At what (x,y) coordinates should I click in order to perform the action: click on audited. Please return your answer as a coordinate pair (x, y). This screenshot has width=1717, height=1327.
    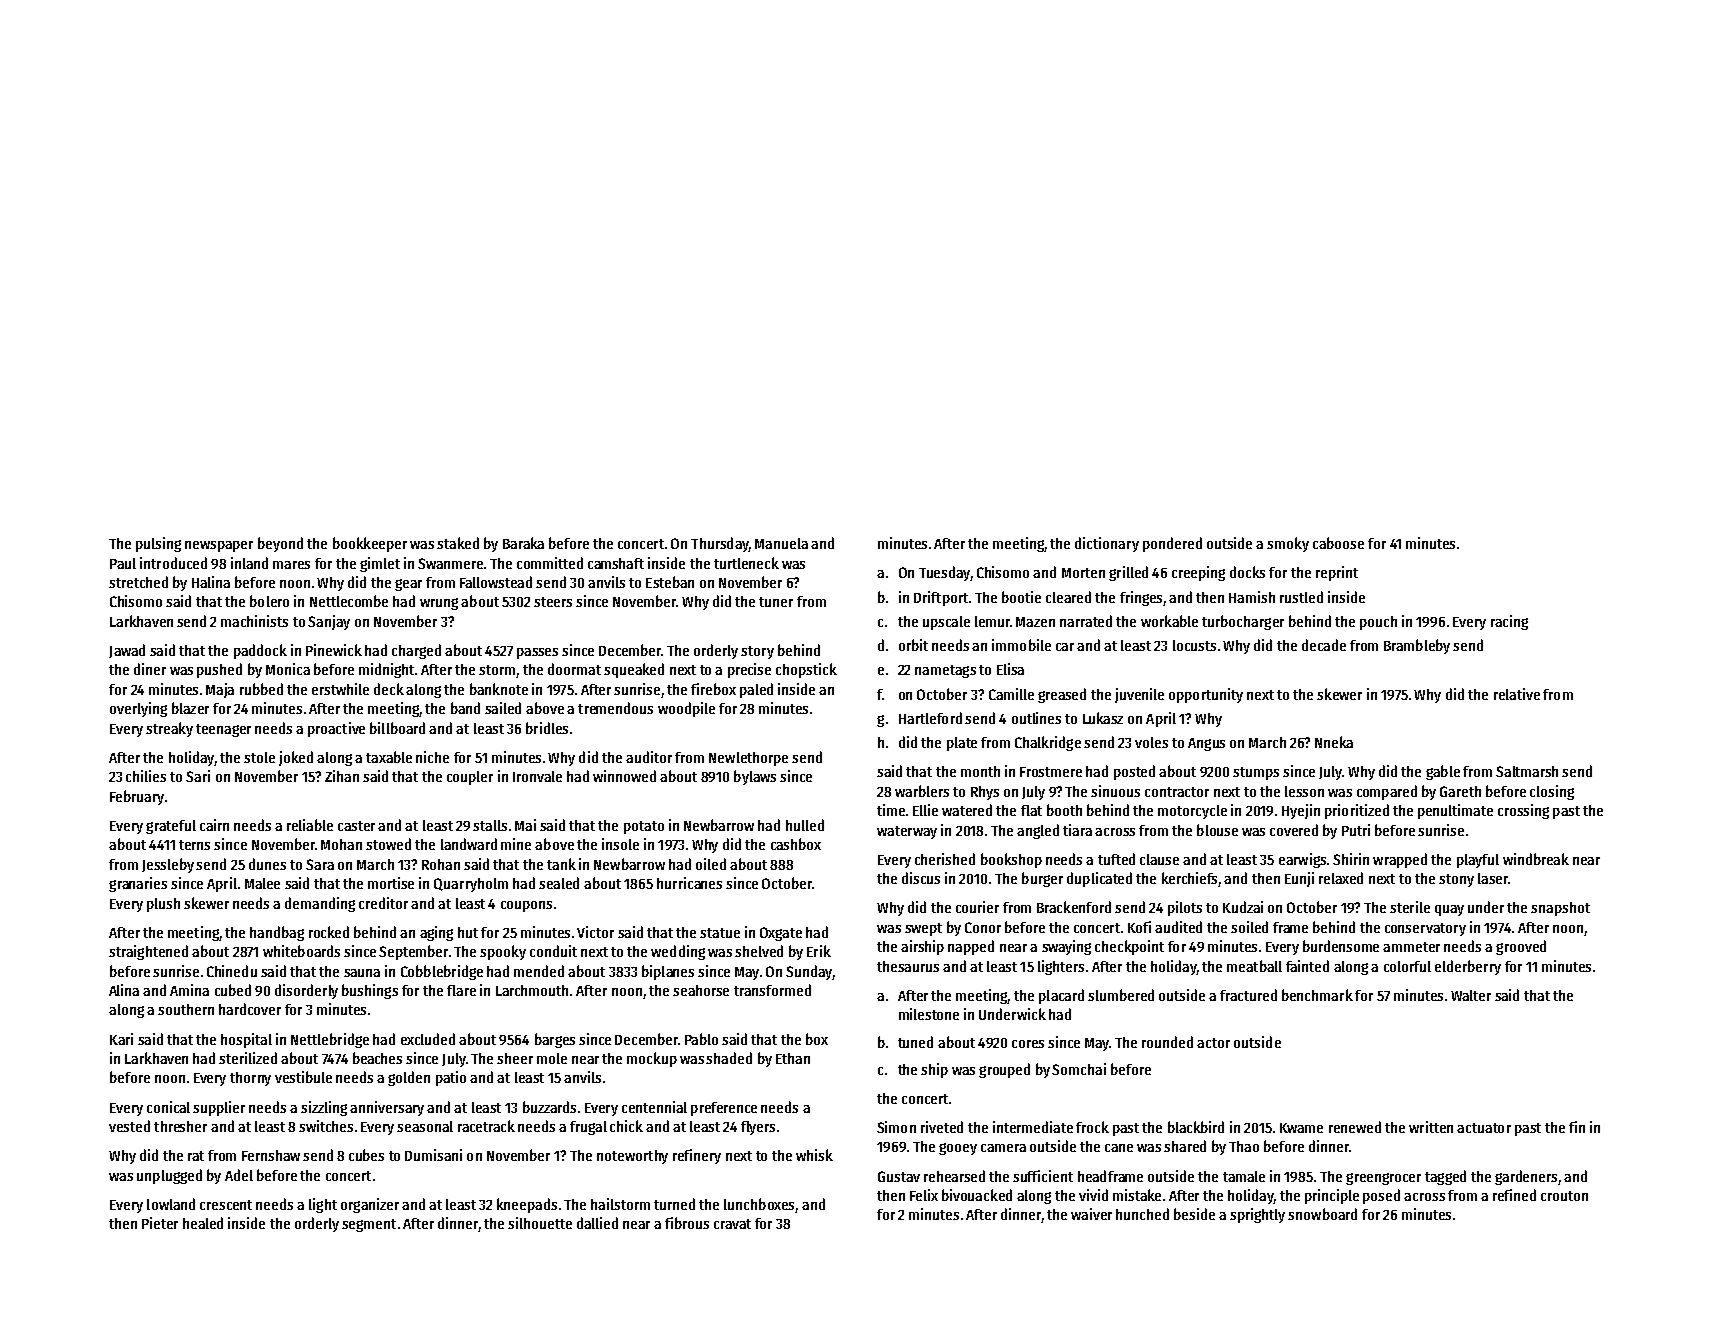
    Looking at the image, I should click on (1178, 927).
